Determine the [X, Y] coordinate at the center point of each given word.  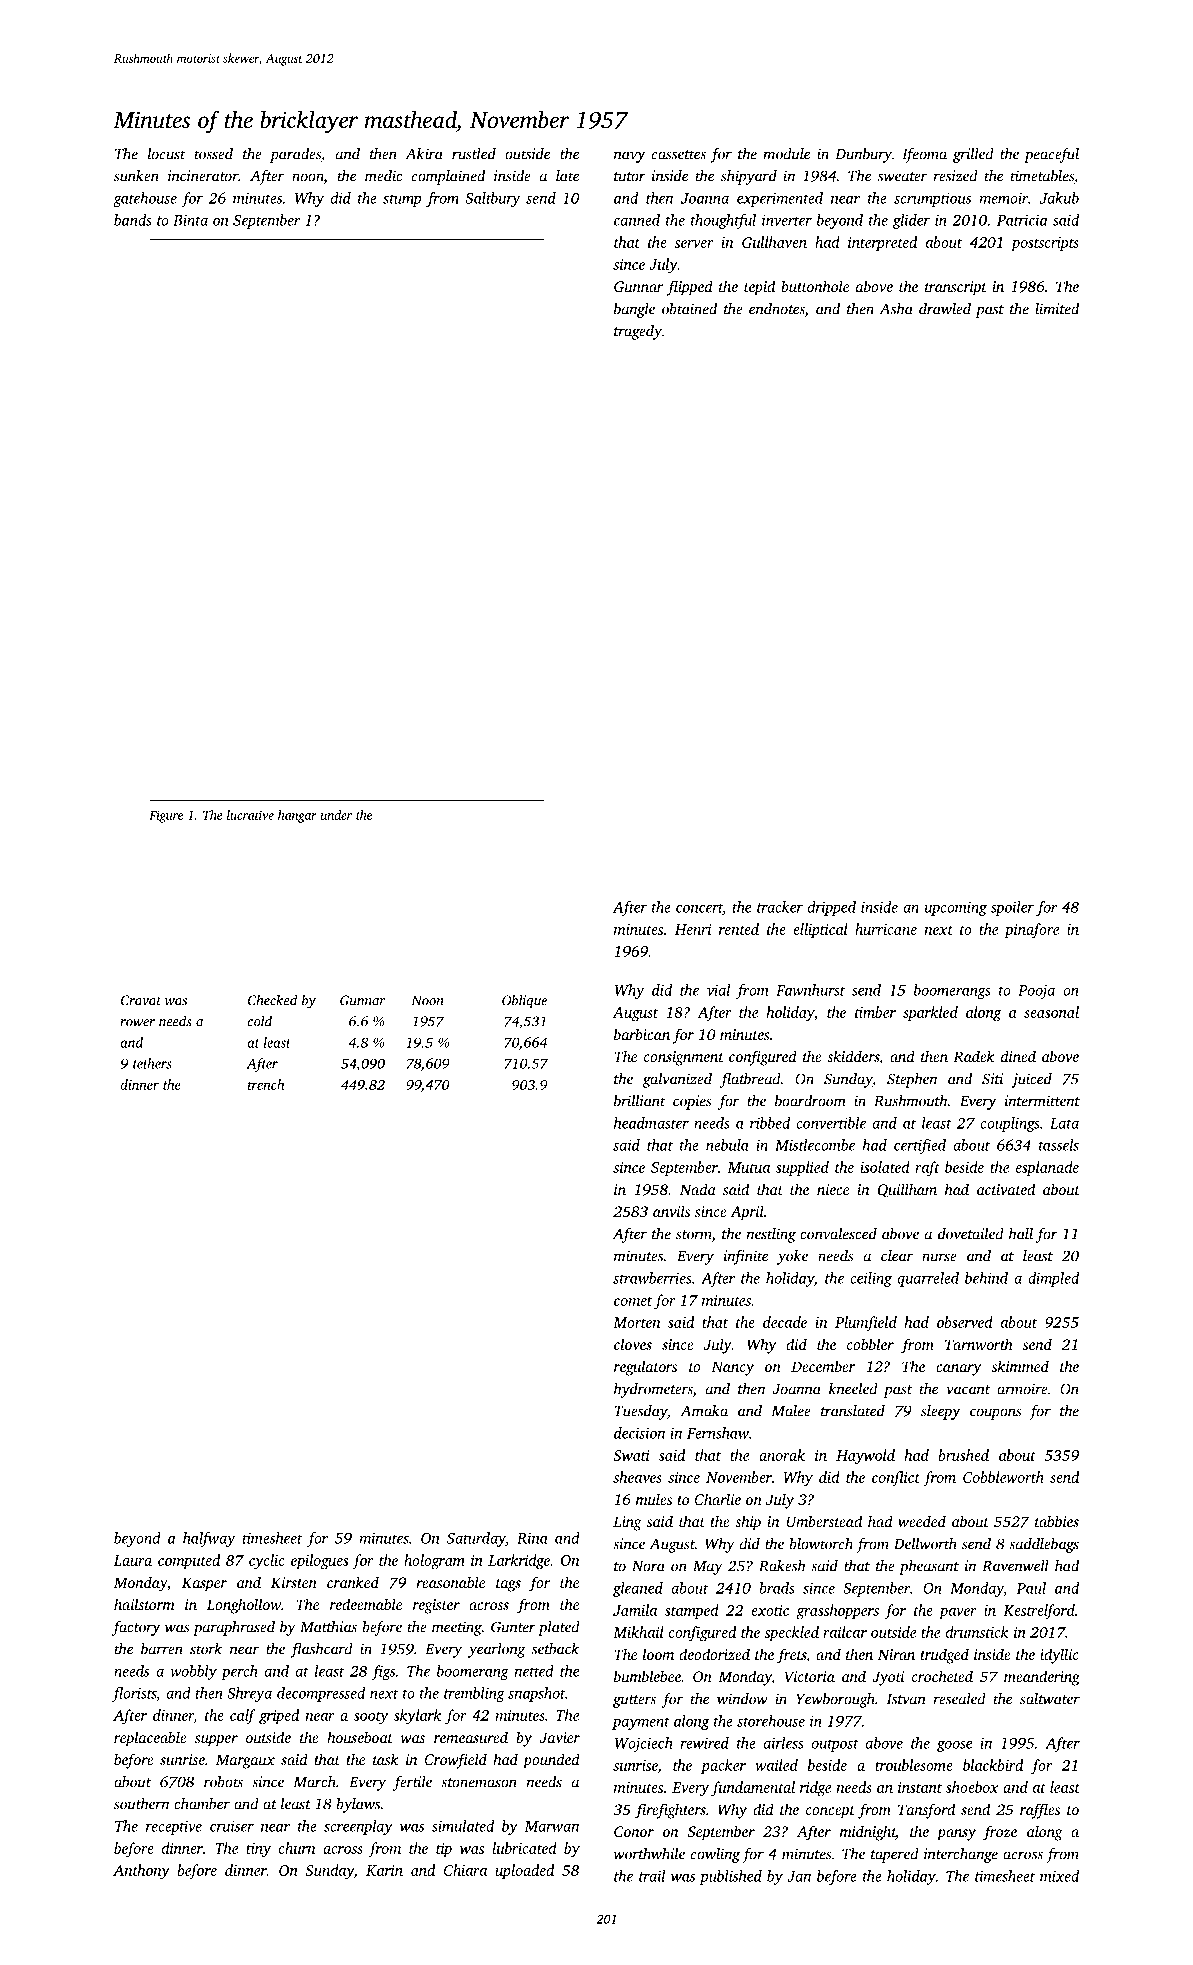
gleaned [638, 1589]
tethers [152, 1063]
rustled [474, 154]
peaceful [1051, 155]
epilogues [319, 1562]
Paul [1031, 1588]
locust [167, 154]
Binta [190, 220]
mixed [1059, 1876]
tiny [258, 1850]
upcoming [956, 909]
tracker [780, 907]
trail [652, 1876]
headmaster [651, 1123]
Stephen [912, 1080]
